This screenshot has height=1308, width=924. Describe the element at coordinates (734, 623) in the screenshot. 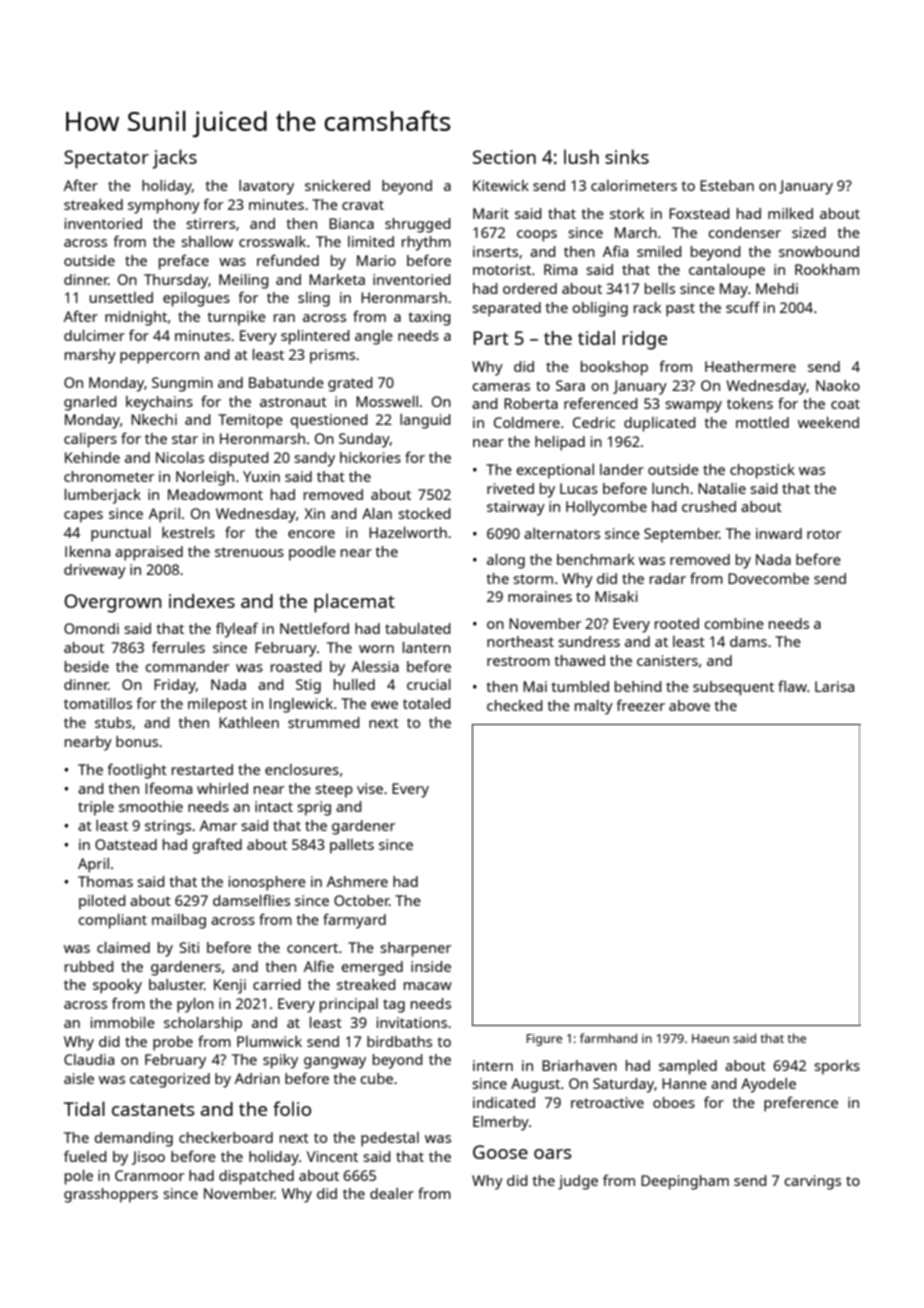

I see `combine` at that location.
